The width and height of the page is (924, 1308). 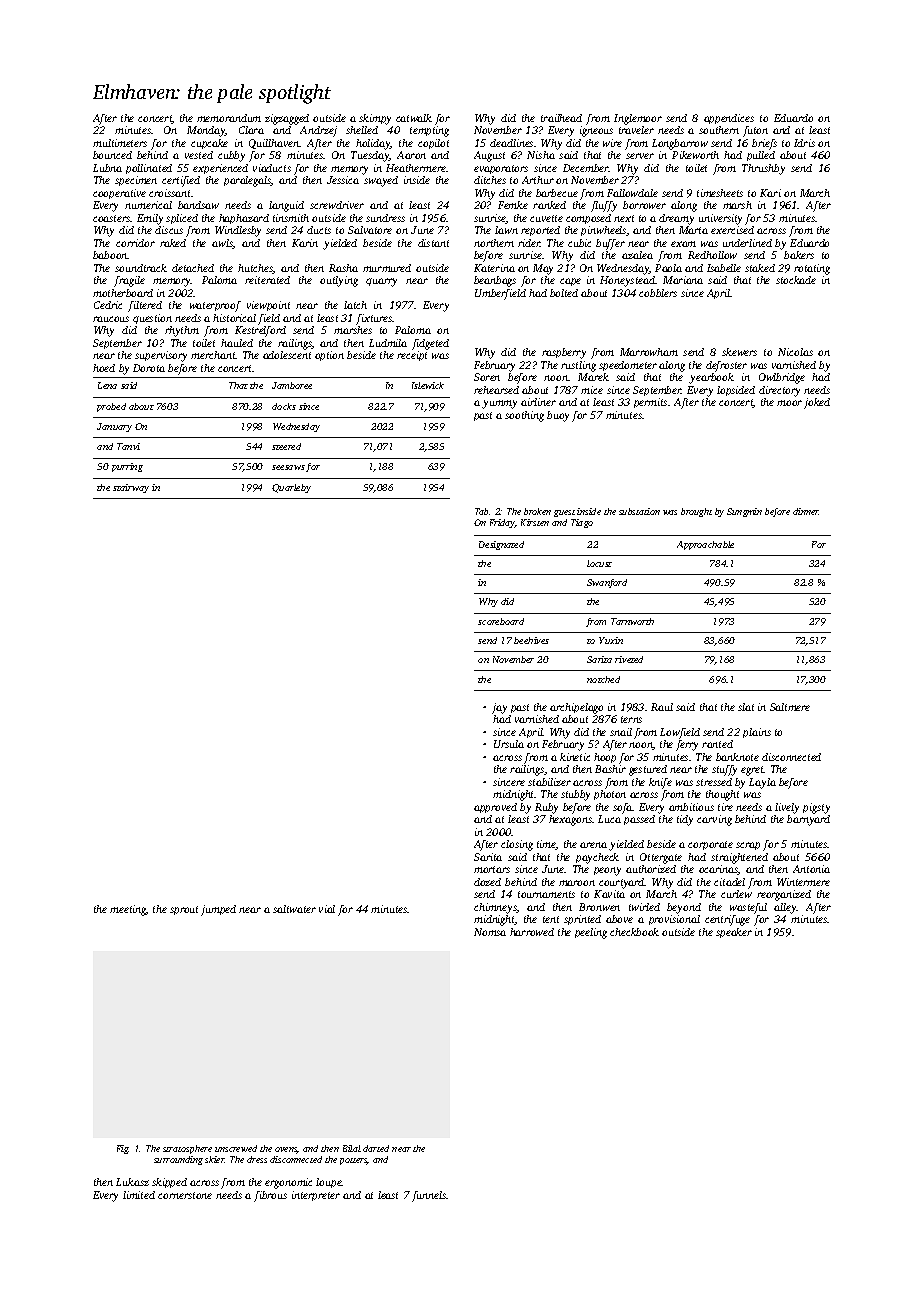 What do you see at coordinates (790, 707) in the page?
I see `Saltmere` at bounding box center [790, 707].
